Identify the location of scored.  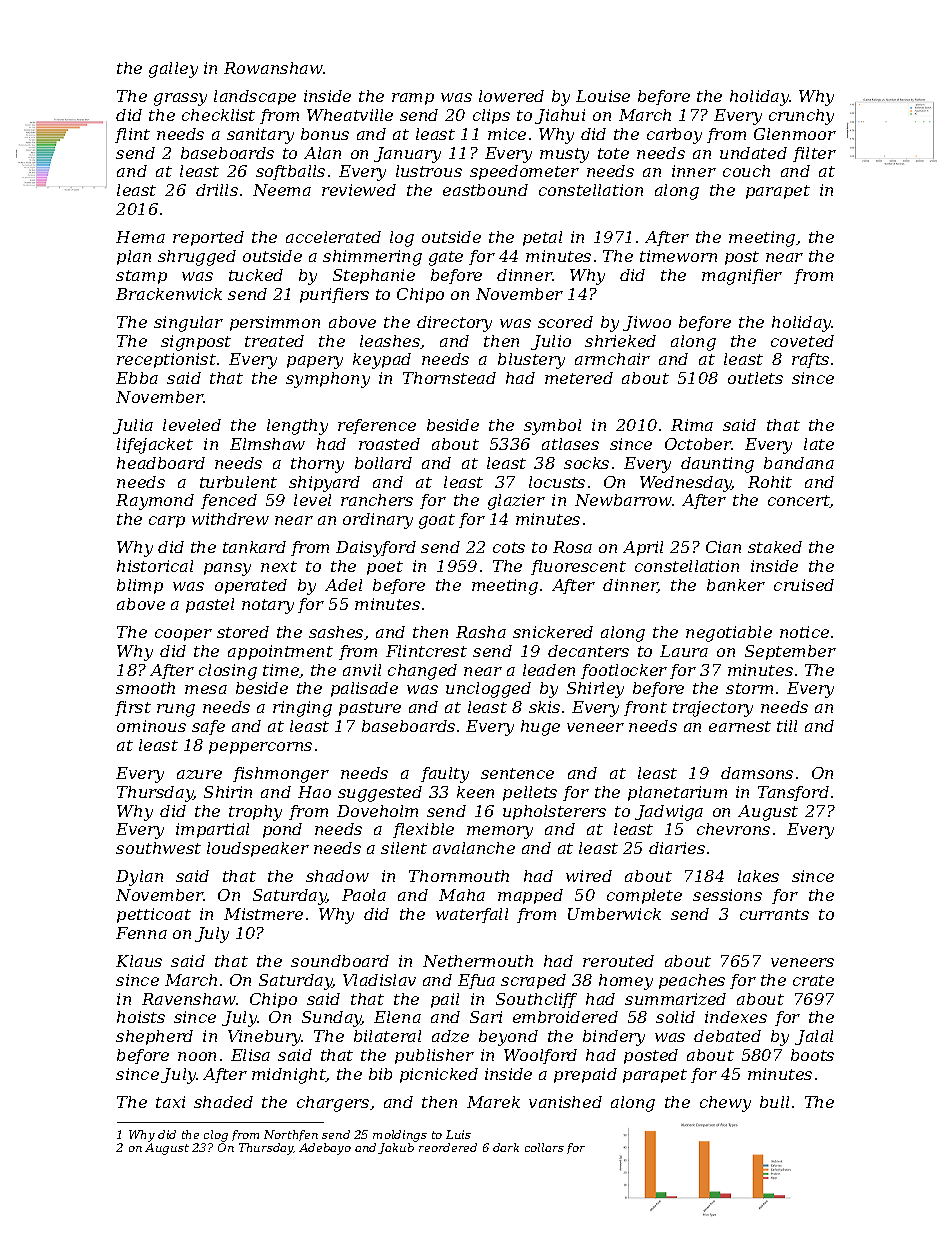
(565, 322).
